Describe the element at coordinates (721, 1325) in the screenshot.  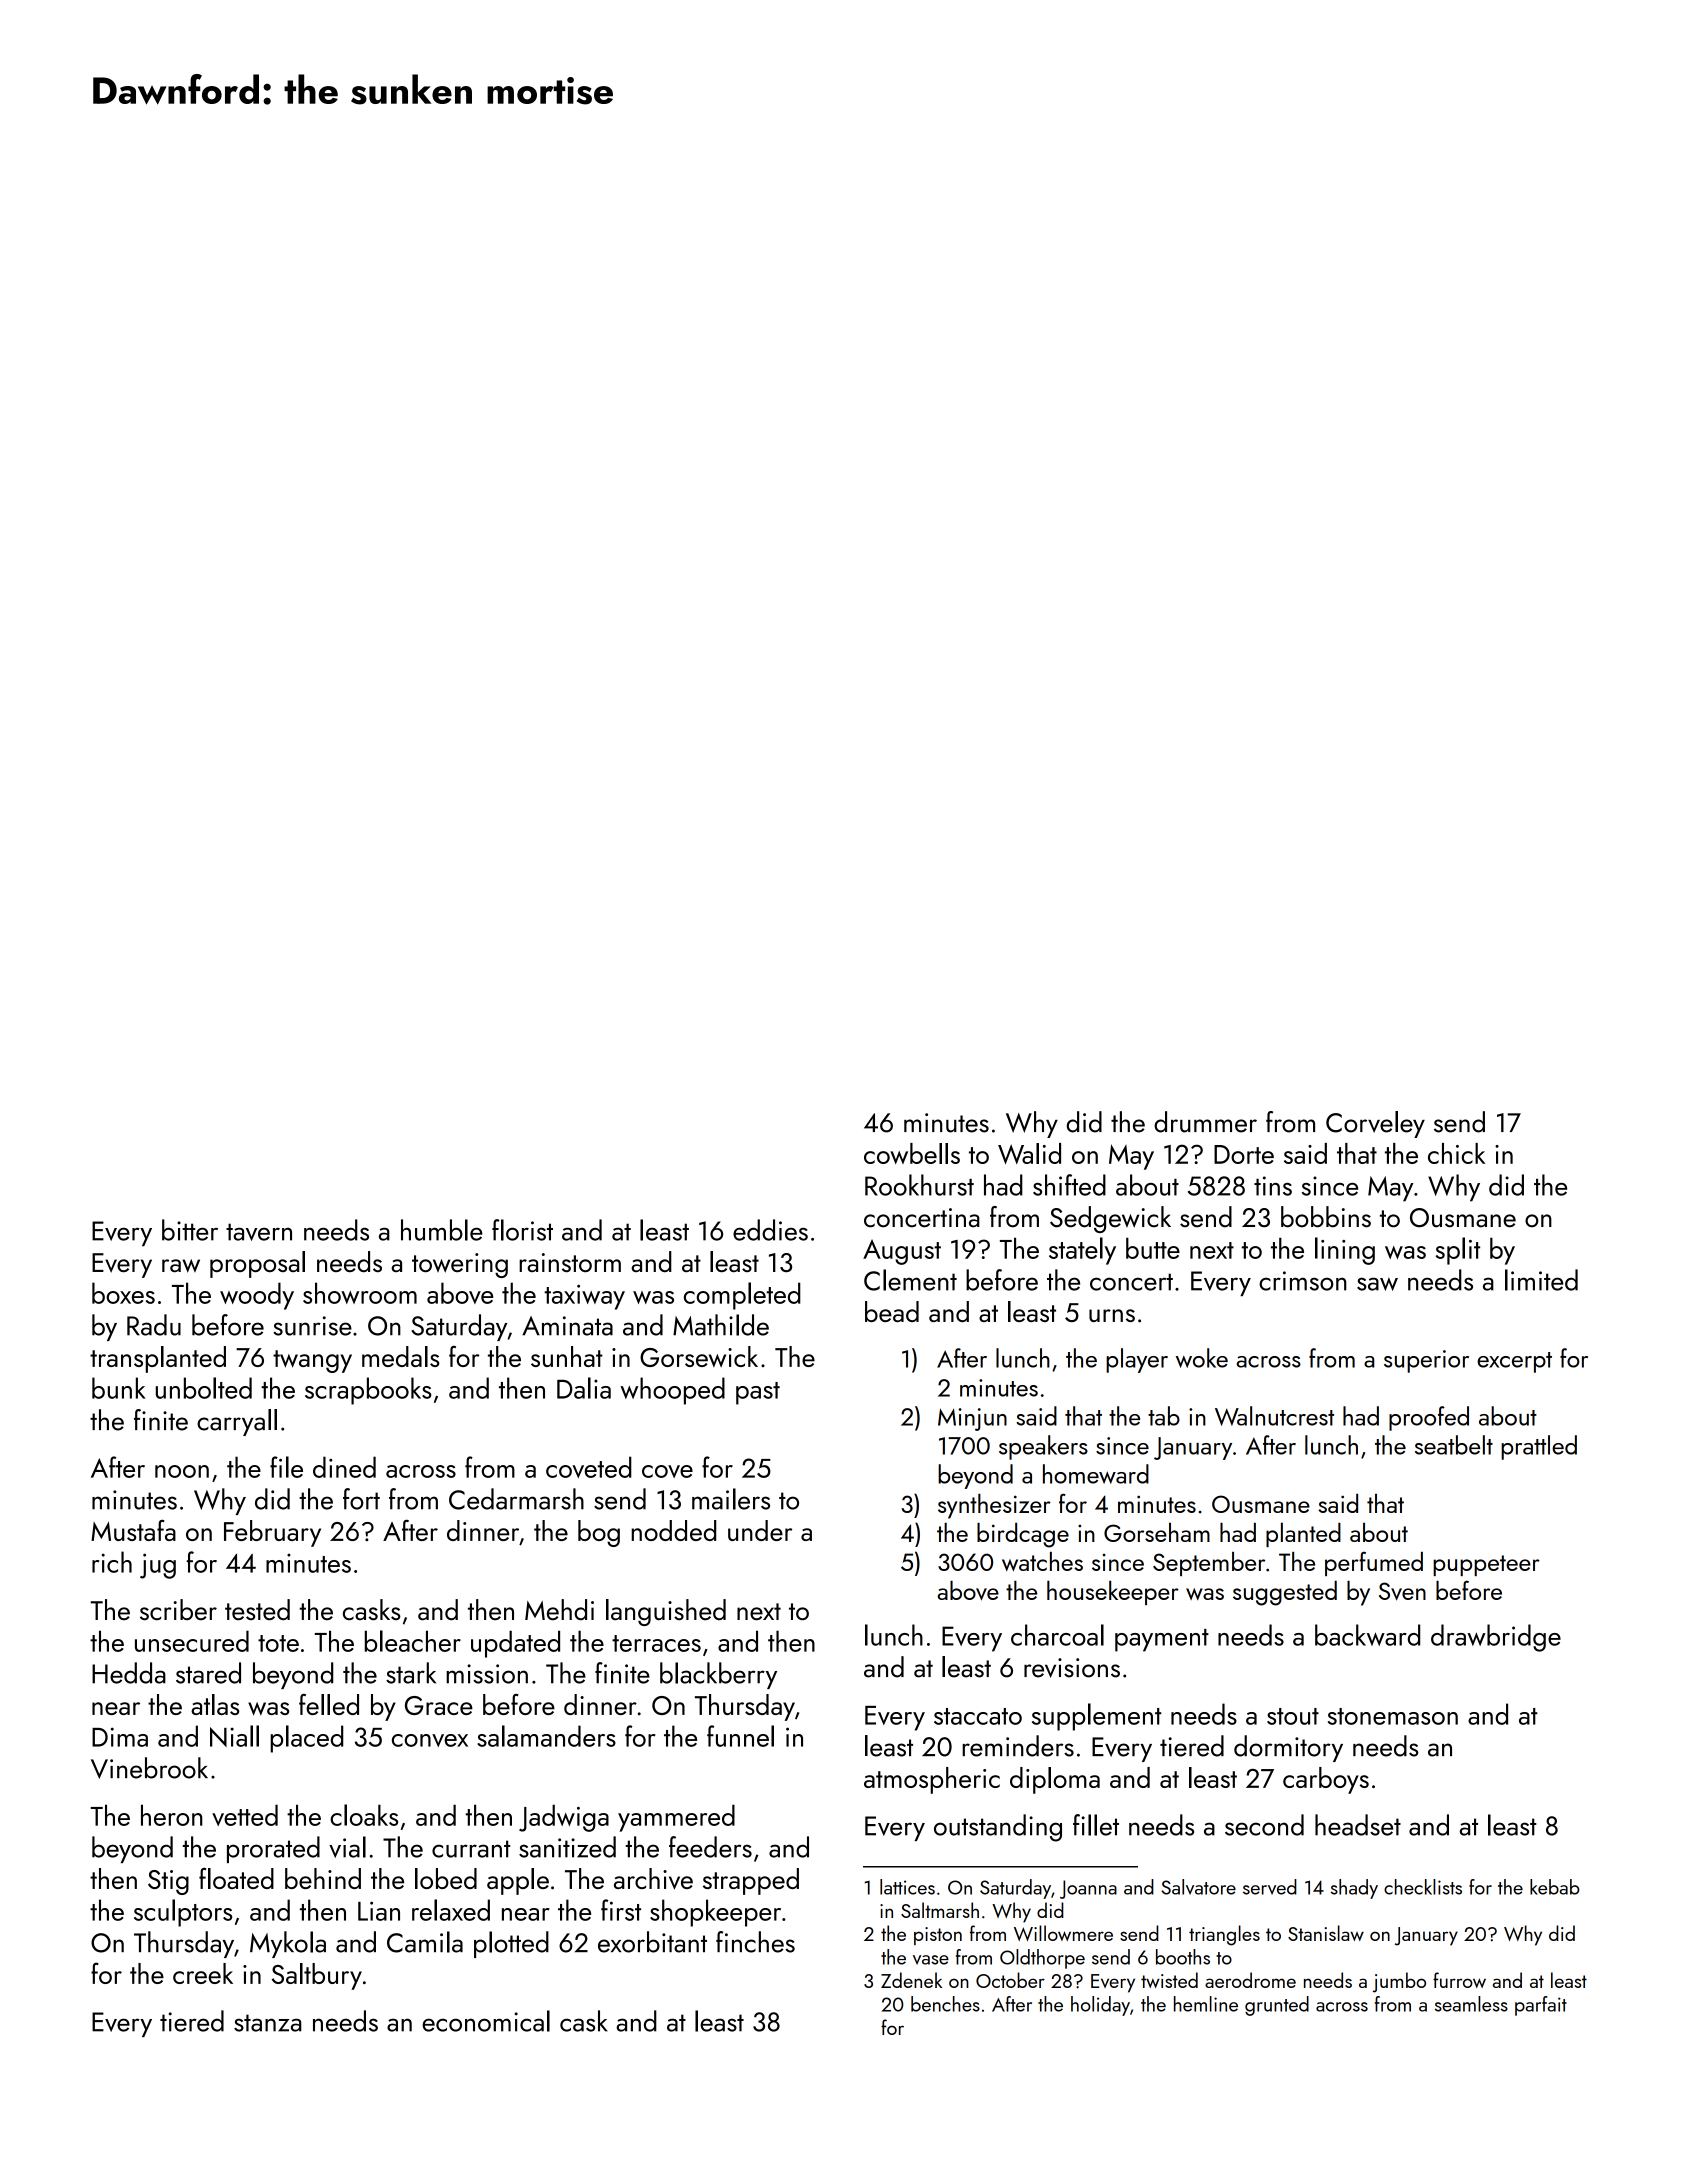
I see `Mathilde` at that location.
